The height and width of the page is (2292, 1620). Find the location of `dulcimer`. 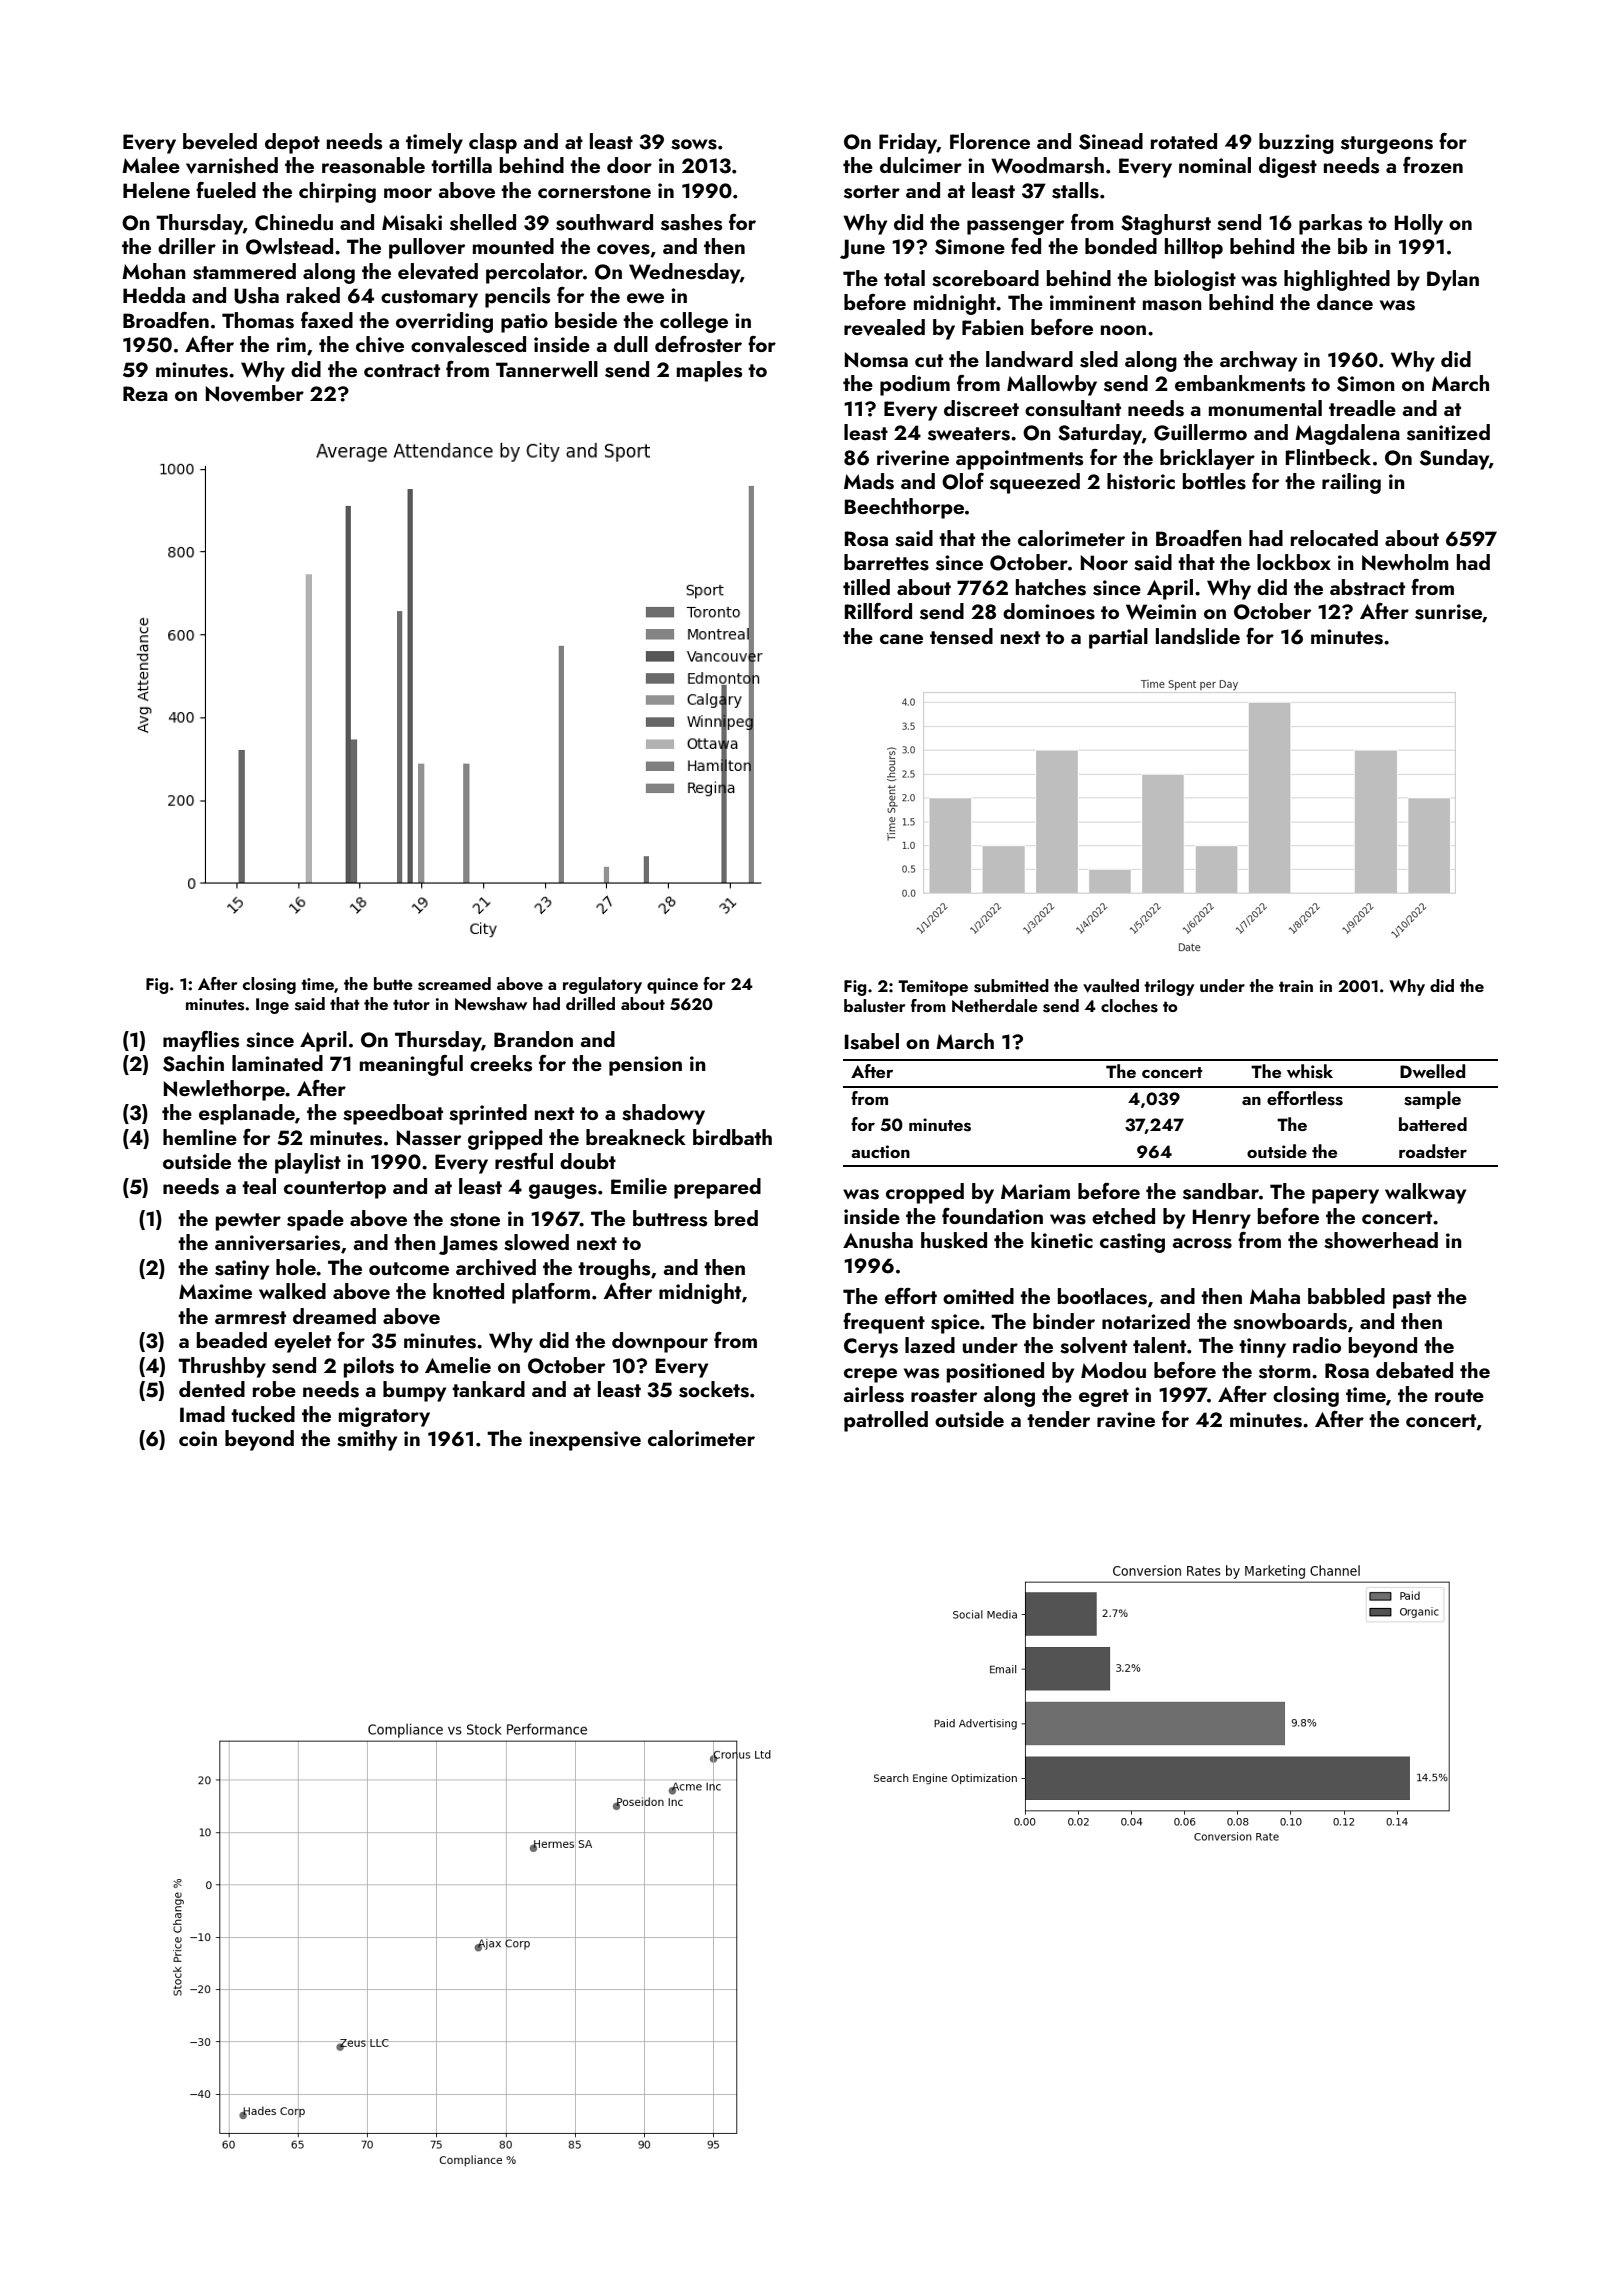

dulcimer is located at coordinates (921, 165).
